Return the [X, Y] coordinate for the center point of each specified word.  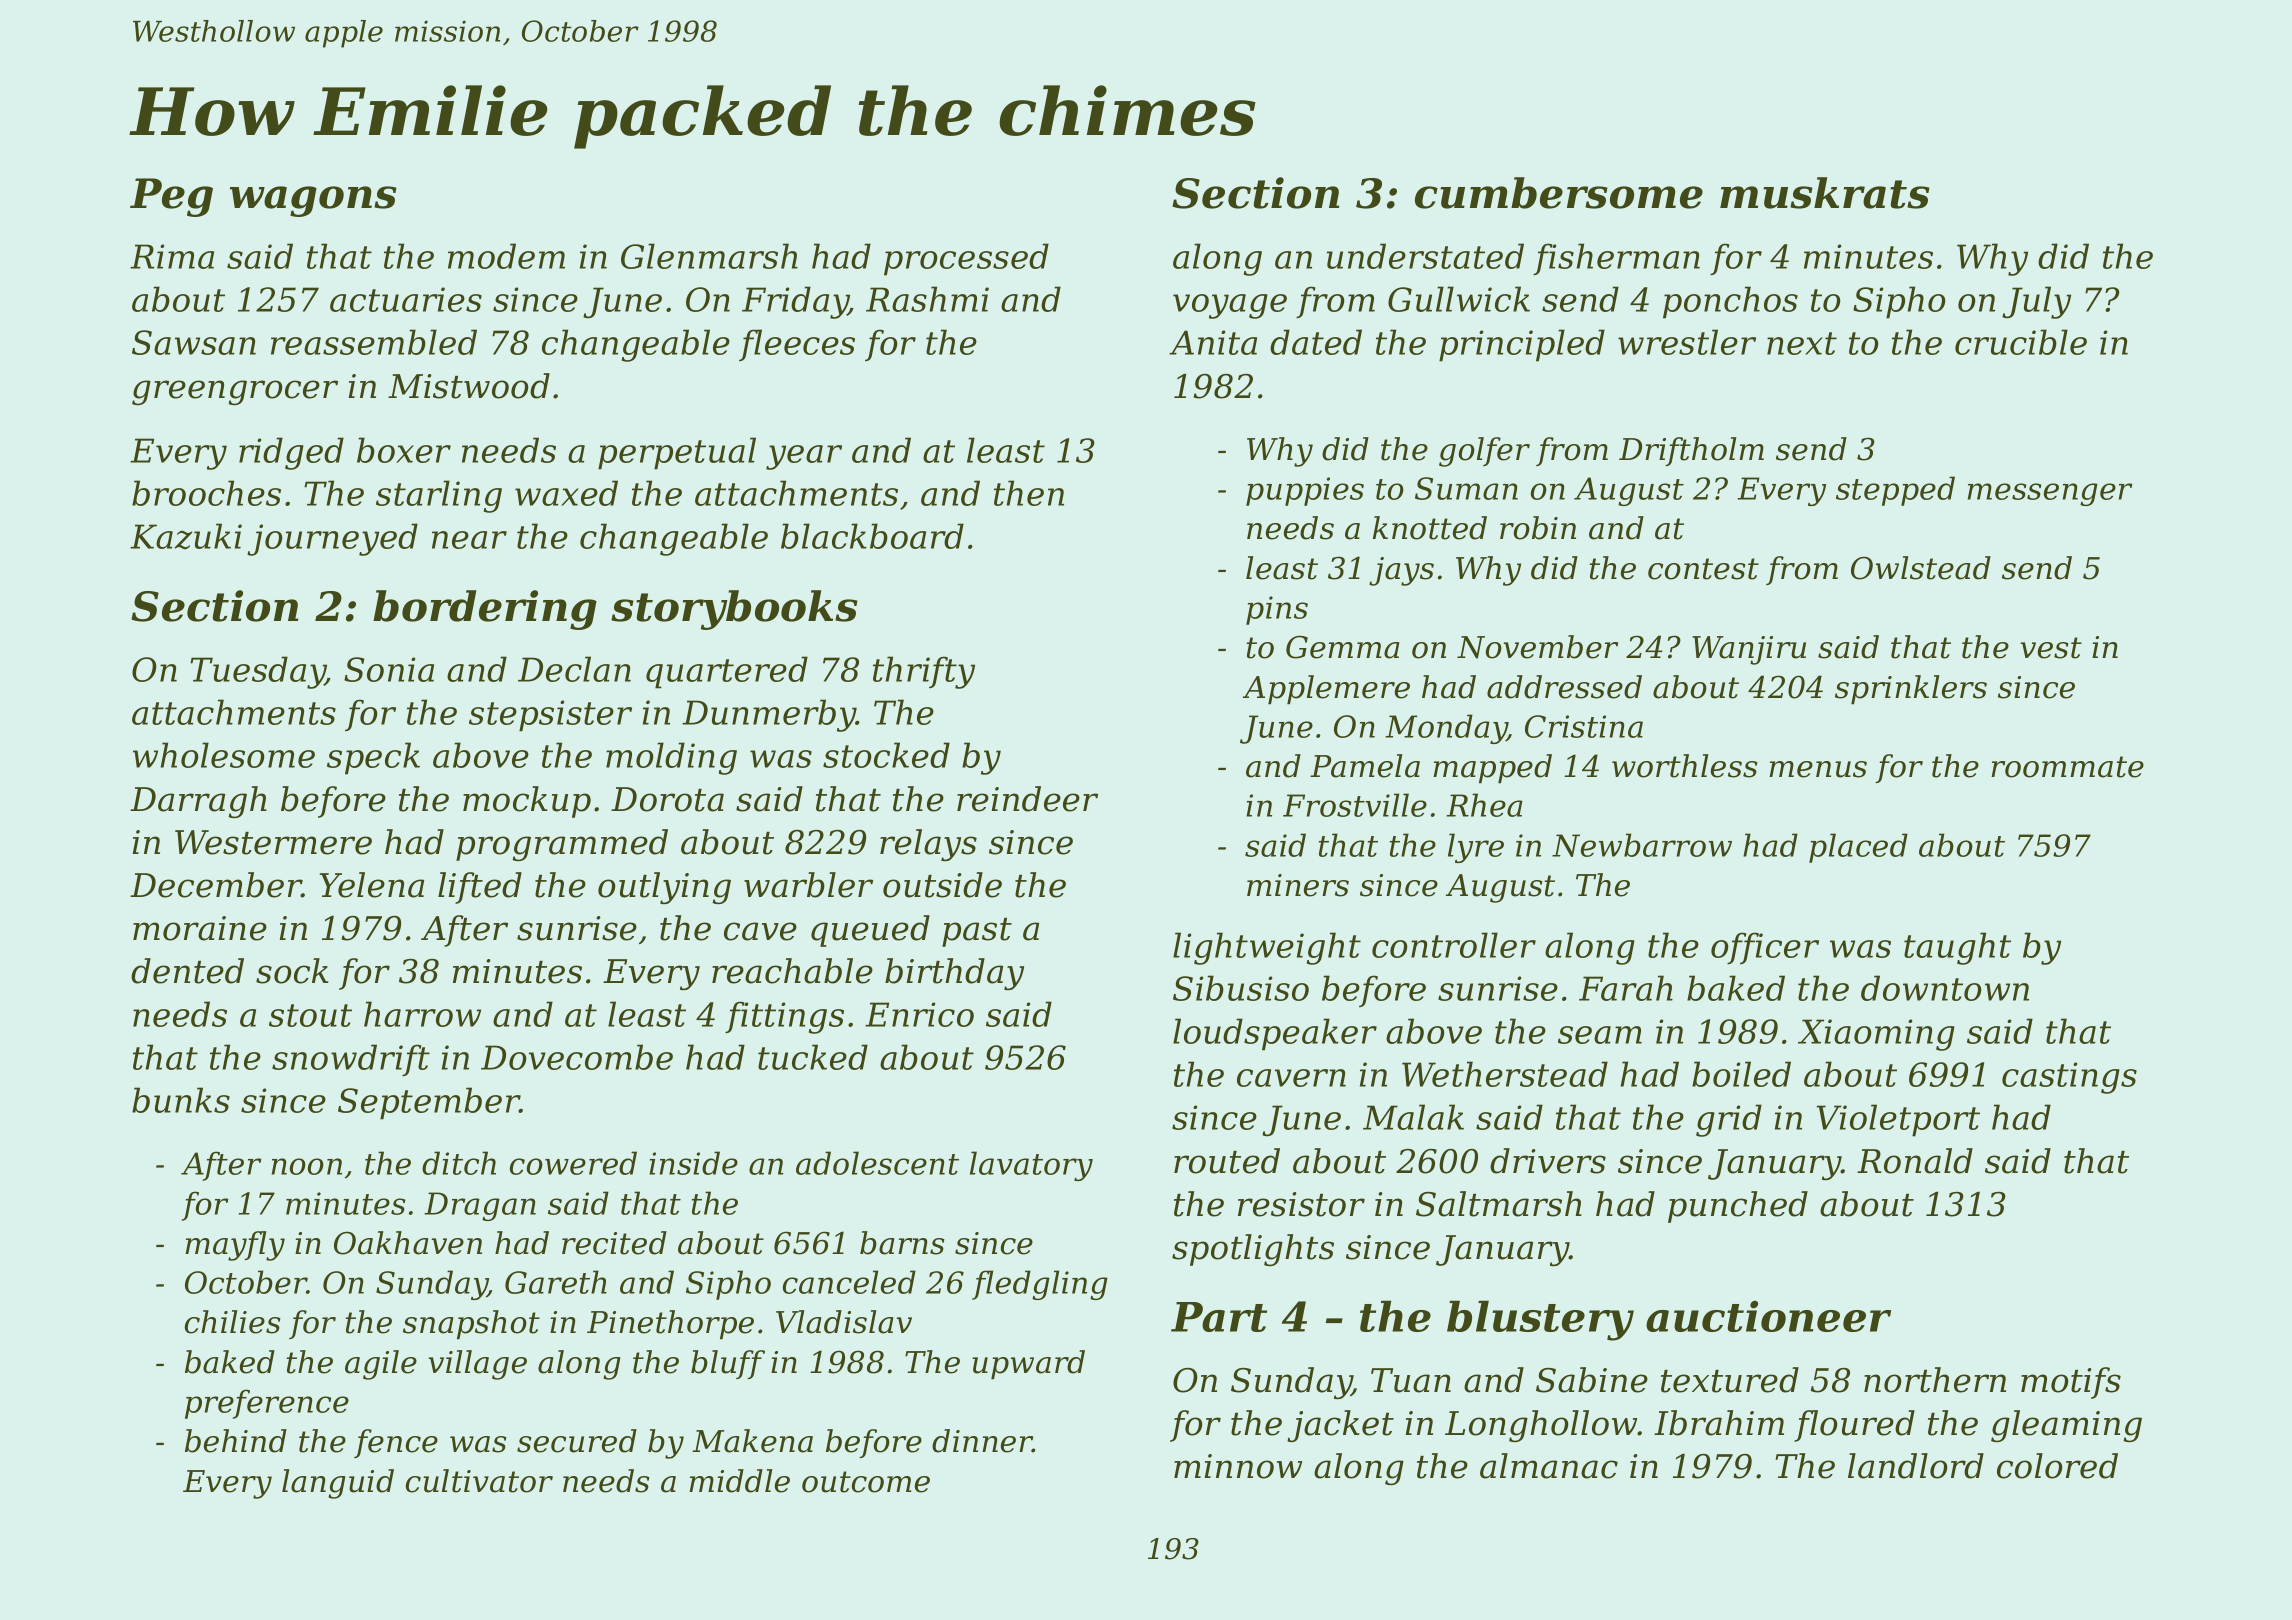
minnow [1238, 1466]
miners [1298, 885]
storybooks [734, 610]
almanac [1549, 1466]
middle [739, 1481]
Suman [1466, 488]
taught [1957, 948]
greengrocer [235, 392]
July [2036, 302]
